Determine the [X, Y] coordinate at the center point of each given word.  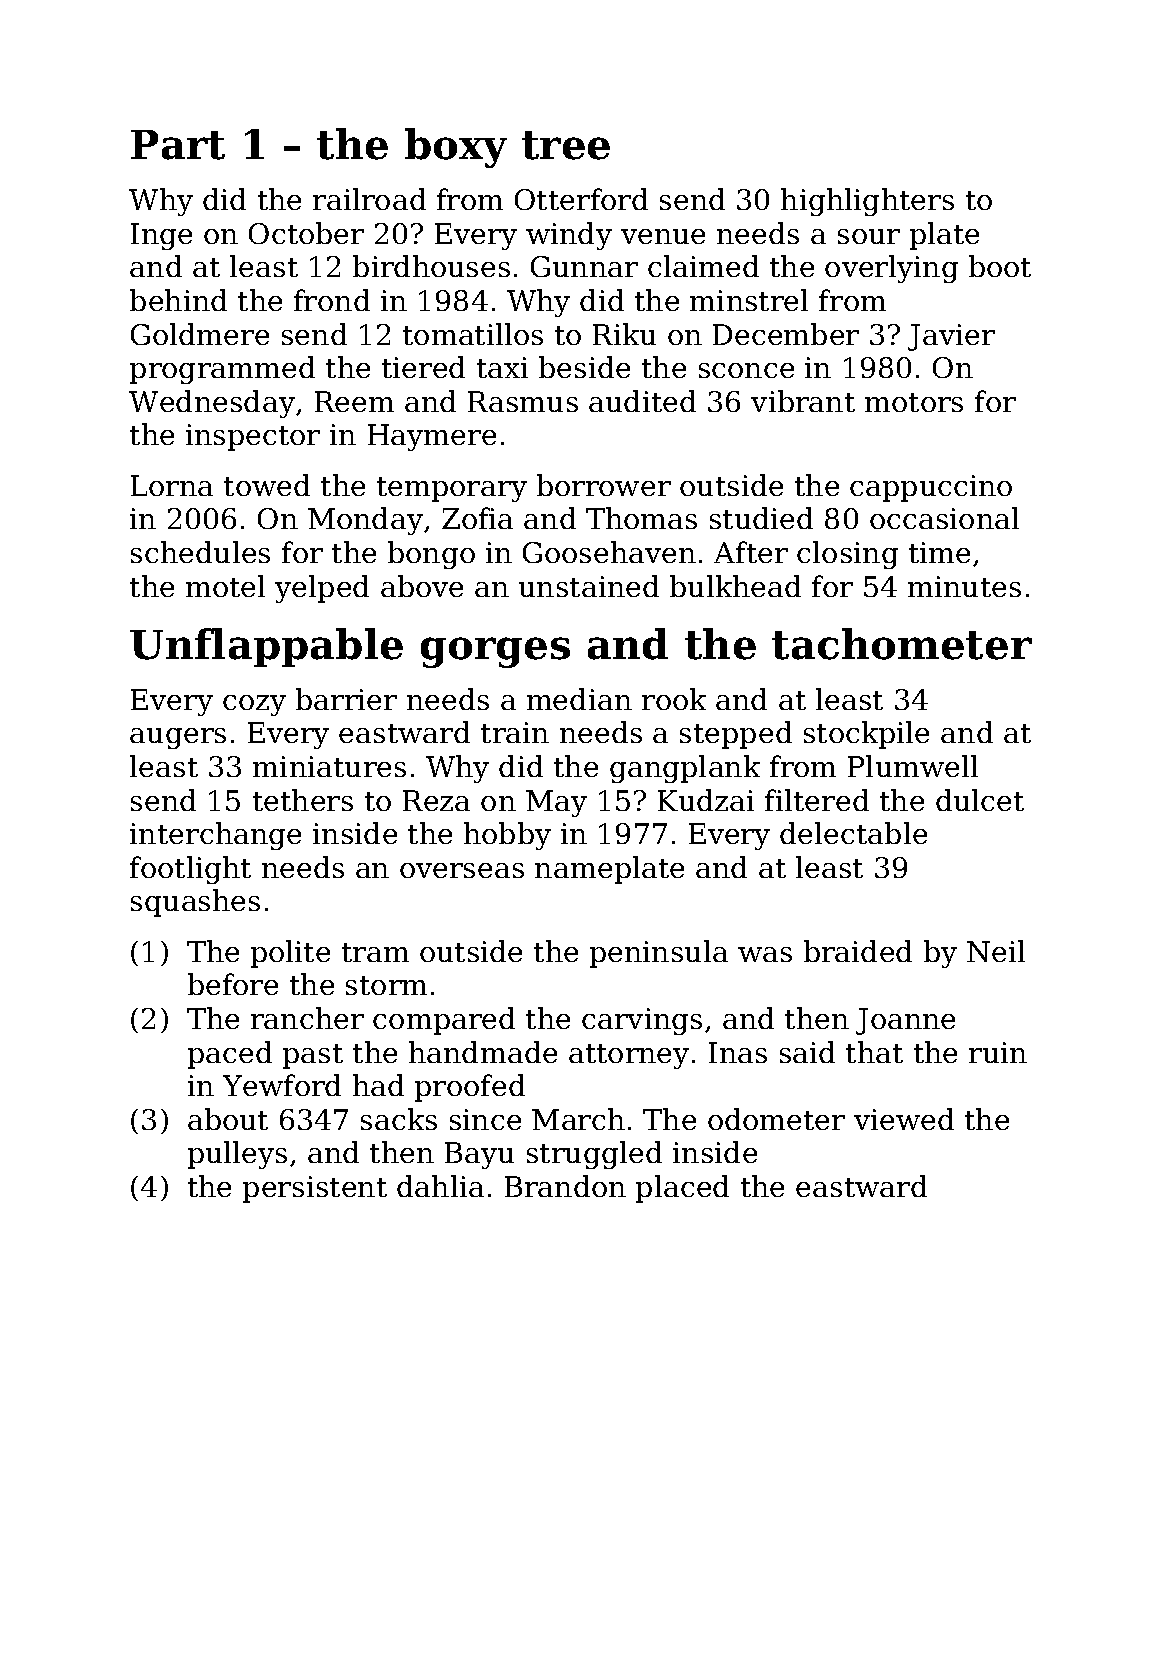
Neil [996, 951]
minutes [964, 586]
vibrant [803, 401]
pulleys [237, 1155]
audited [642, 401]
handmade [483, 1052]
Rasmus [523, 401]
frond [332, 300]
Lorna [172, 485]
